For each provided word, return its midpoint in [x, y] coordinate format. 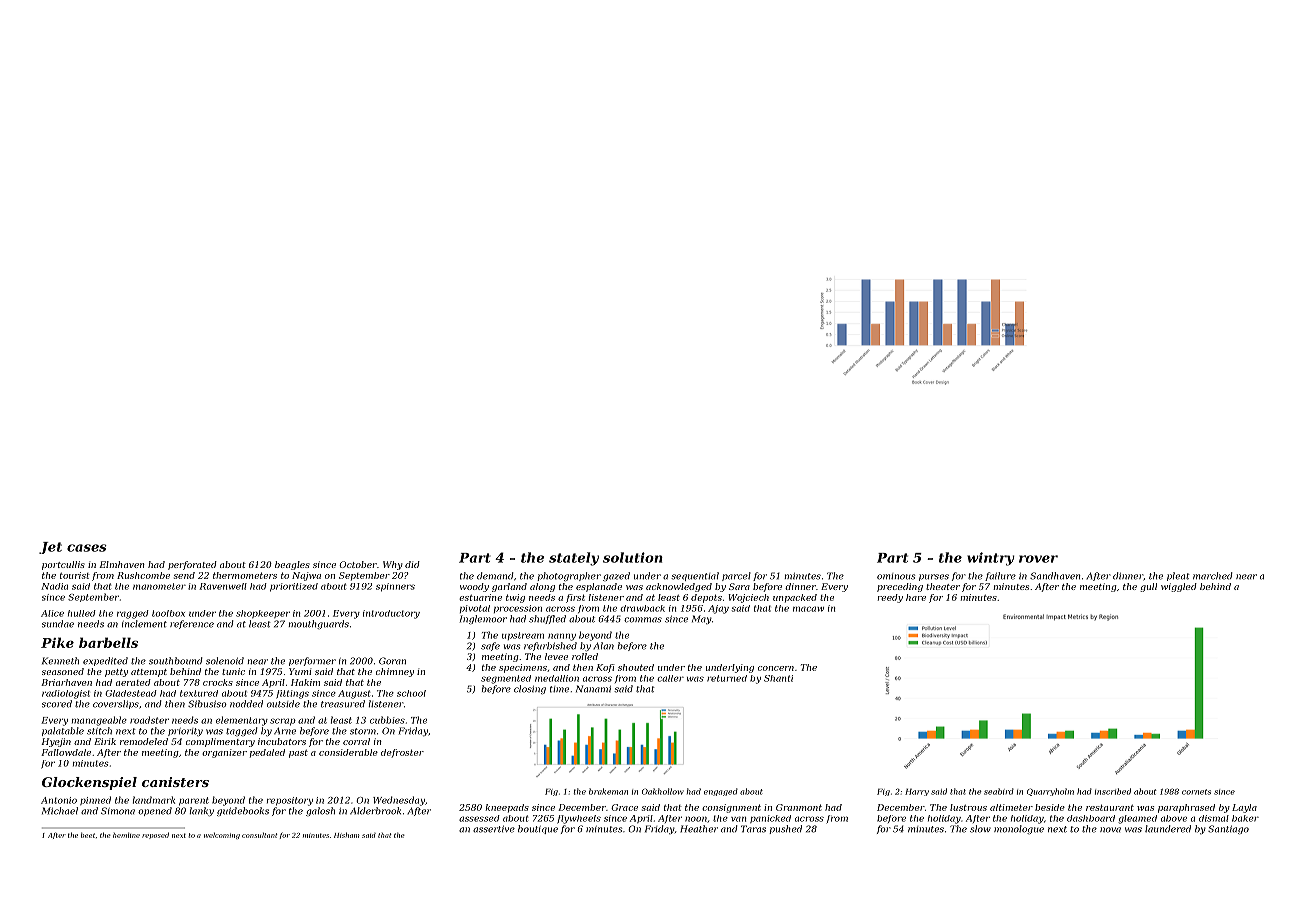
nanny [562, 637]
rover [1038, 559]
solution [633, 557]
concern [776, 668]
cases [87, 548]
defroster [402, 753]
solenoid [225, 661]
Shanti [778, 678]
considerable [348, 752]
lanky [202, 811]
